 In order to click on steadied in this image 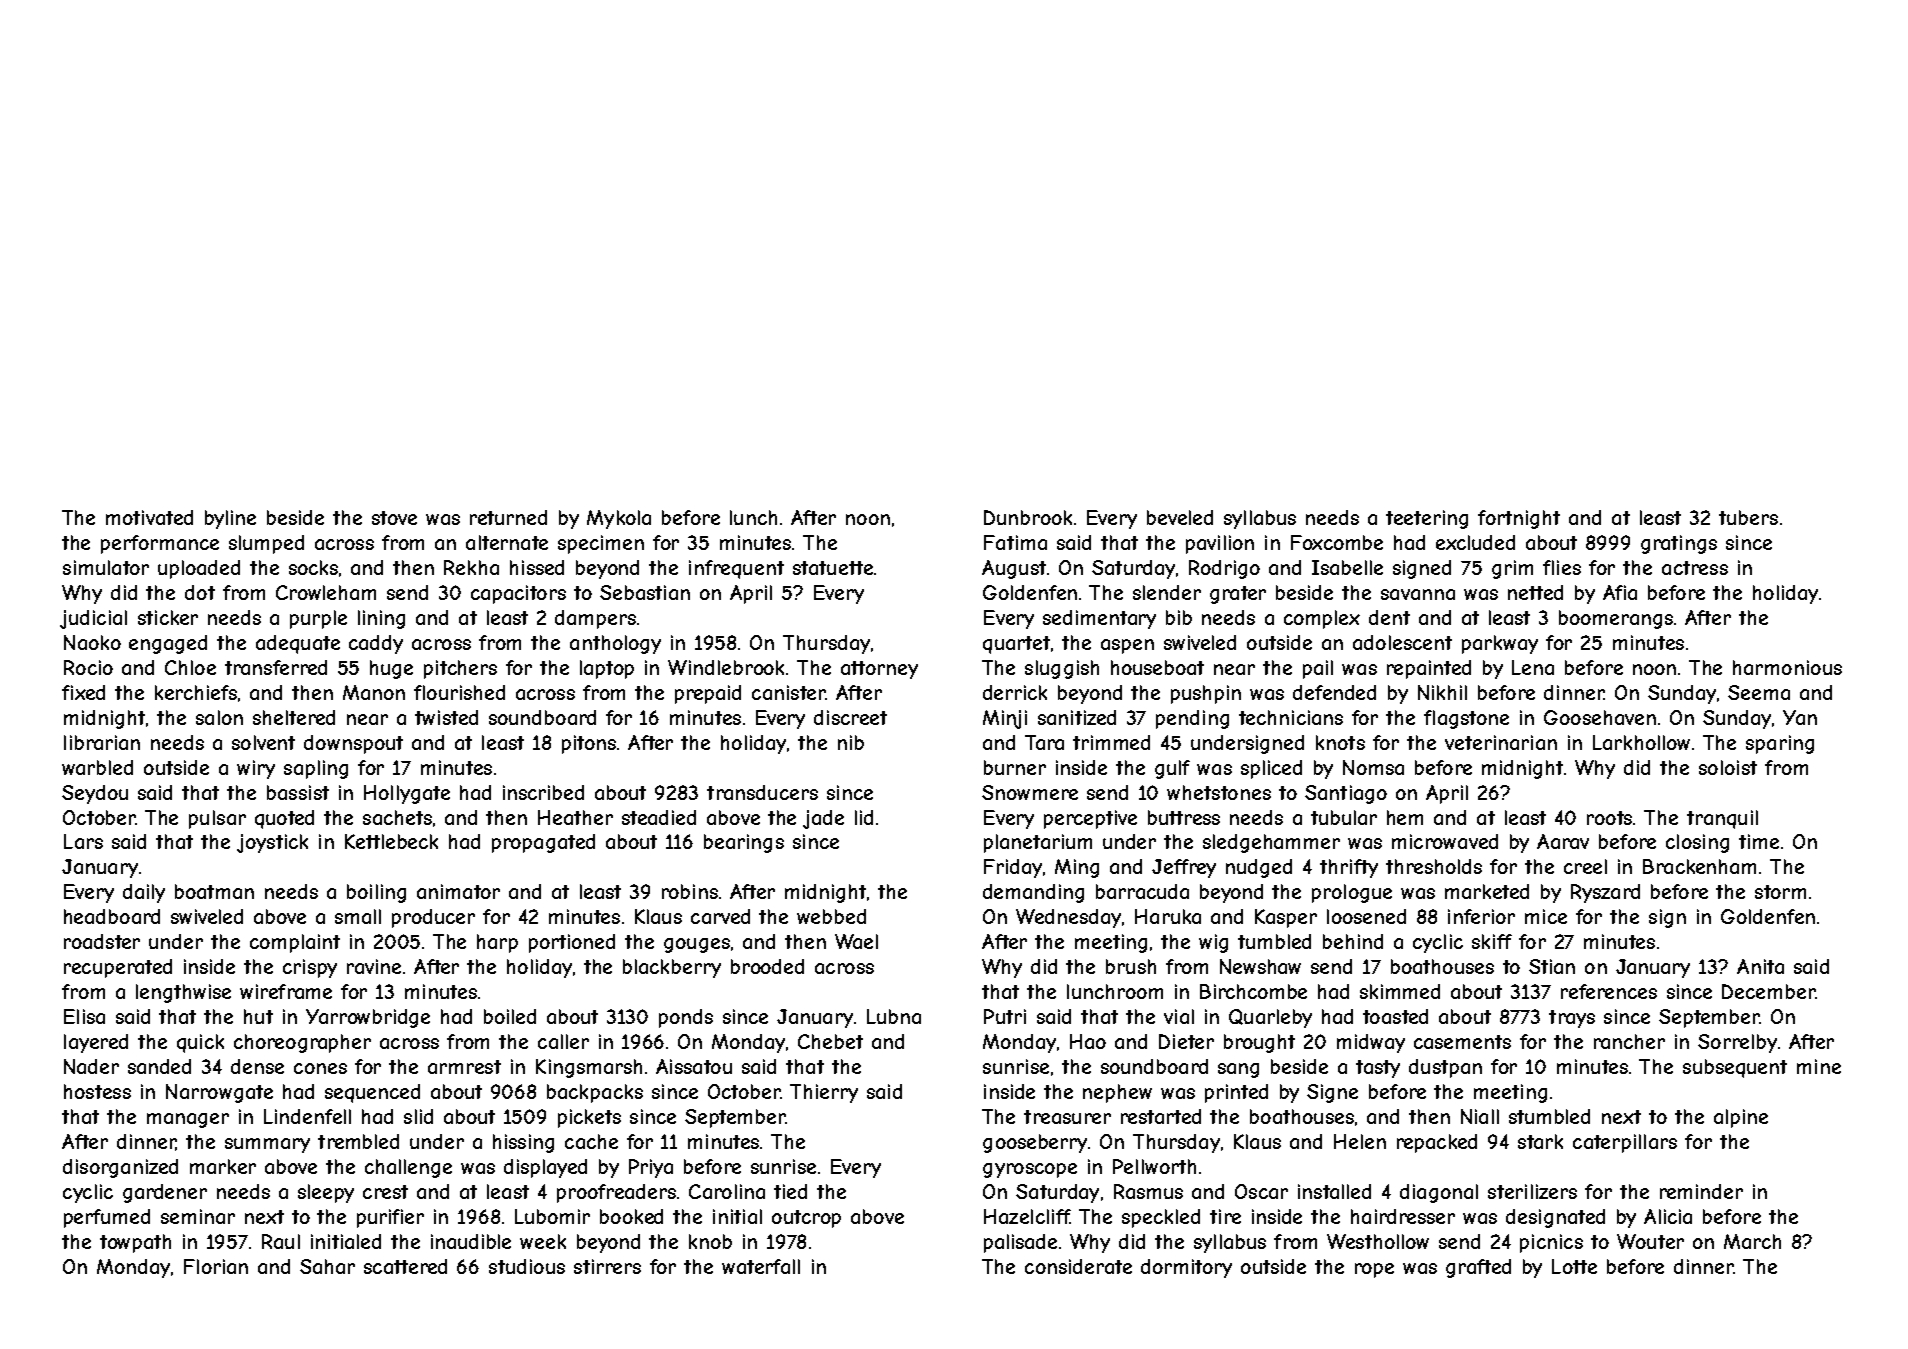, I will do `click(659, 817)`.
